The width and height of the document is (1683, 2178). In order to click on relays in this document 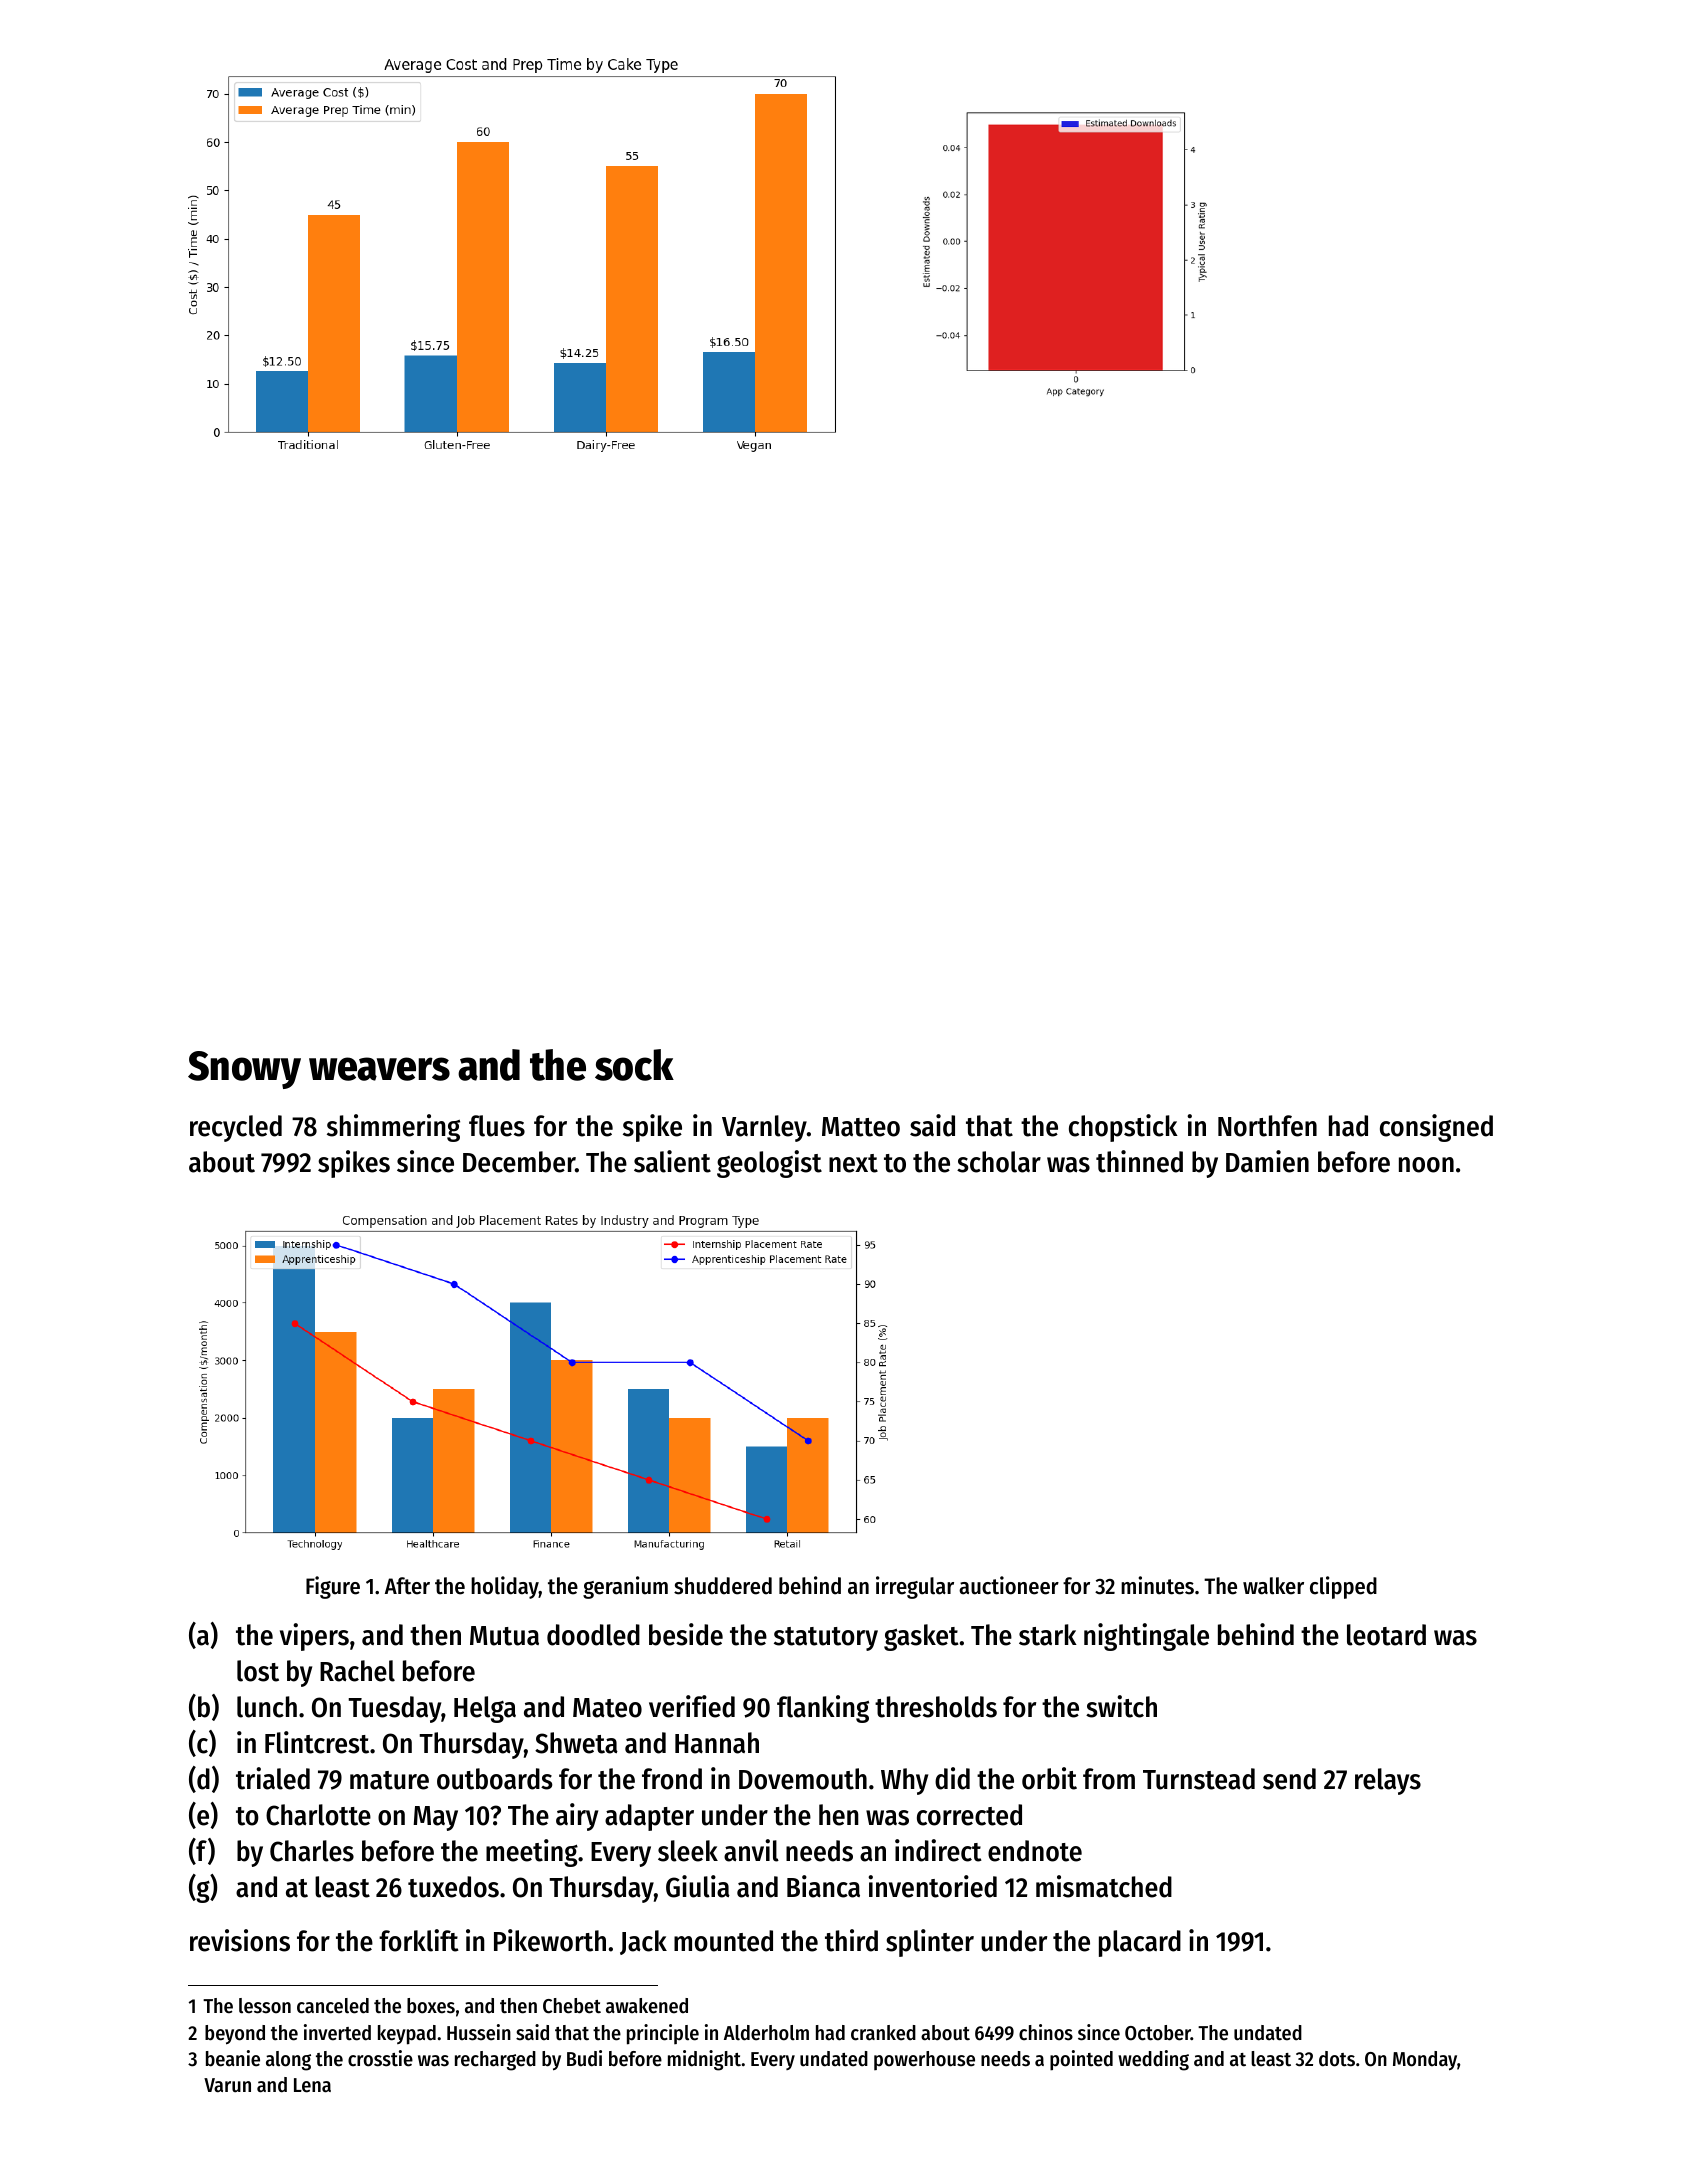, I will do `click(1388, 1781)`.
